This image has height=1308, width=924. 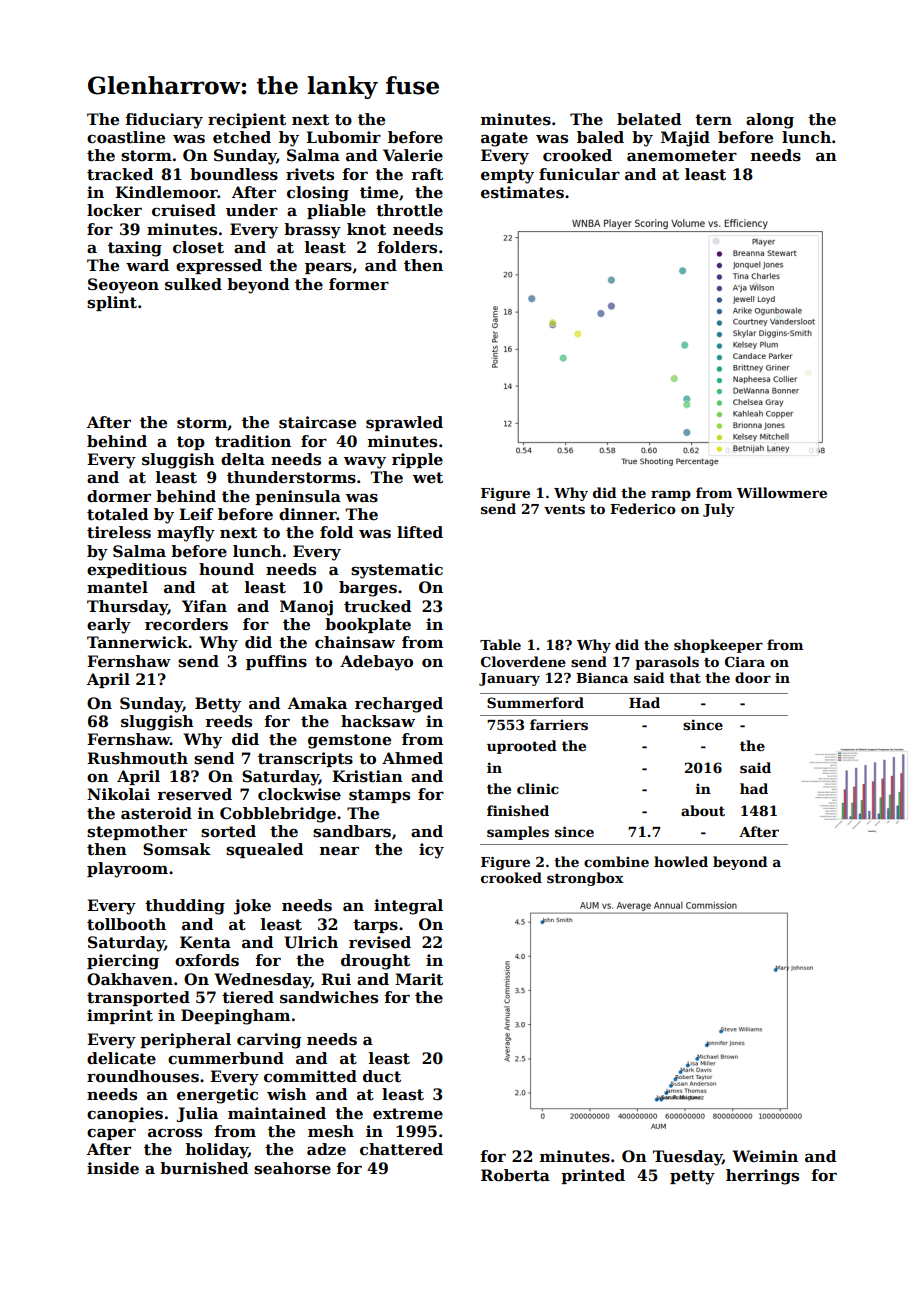 I want to click on squealed, so click(x=264, y=850).
